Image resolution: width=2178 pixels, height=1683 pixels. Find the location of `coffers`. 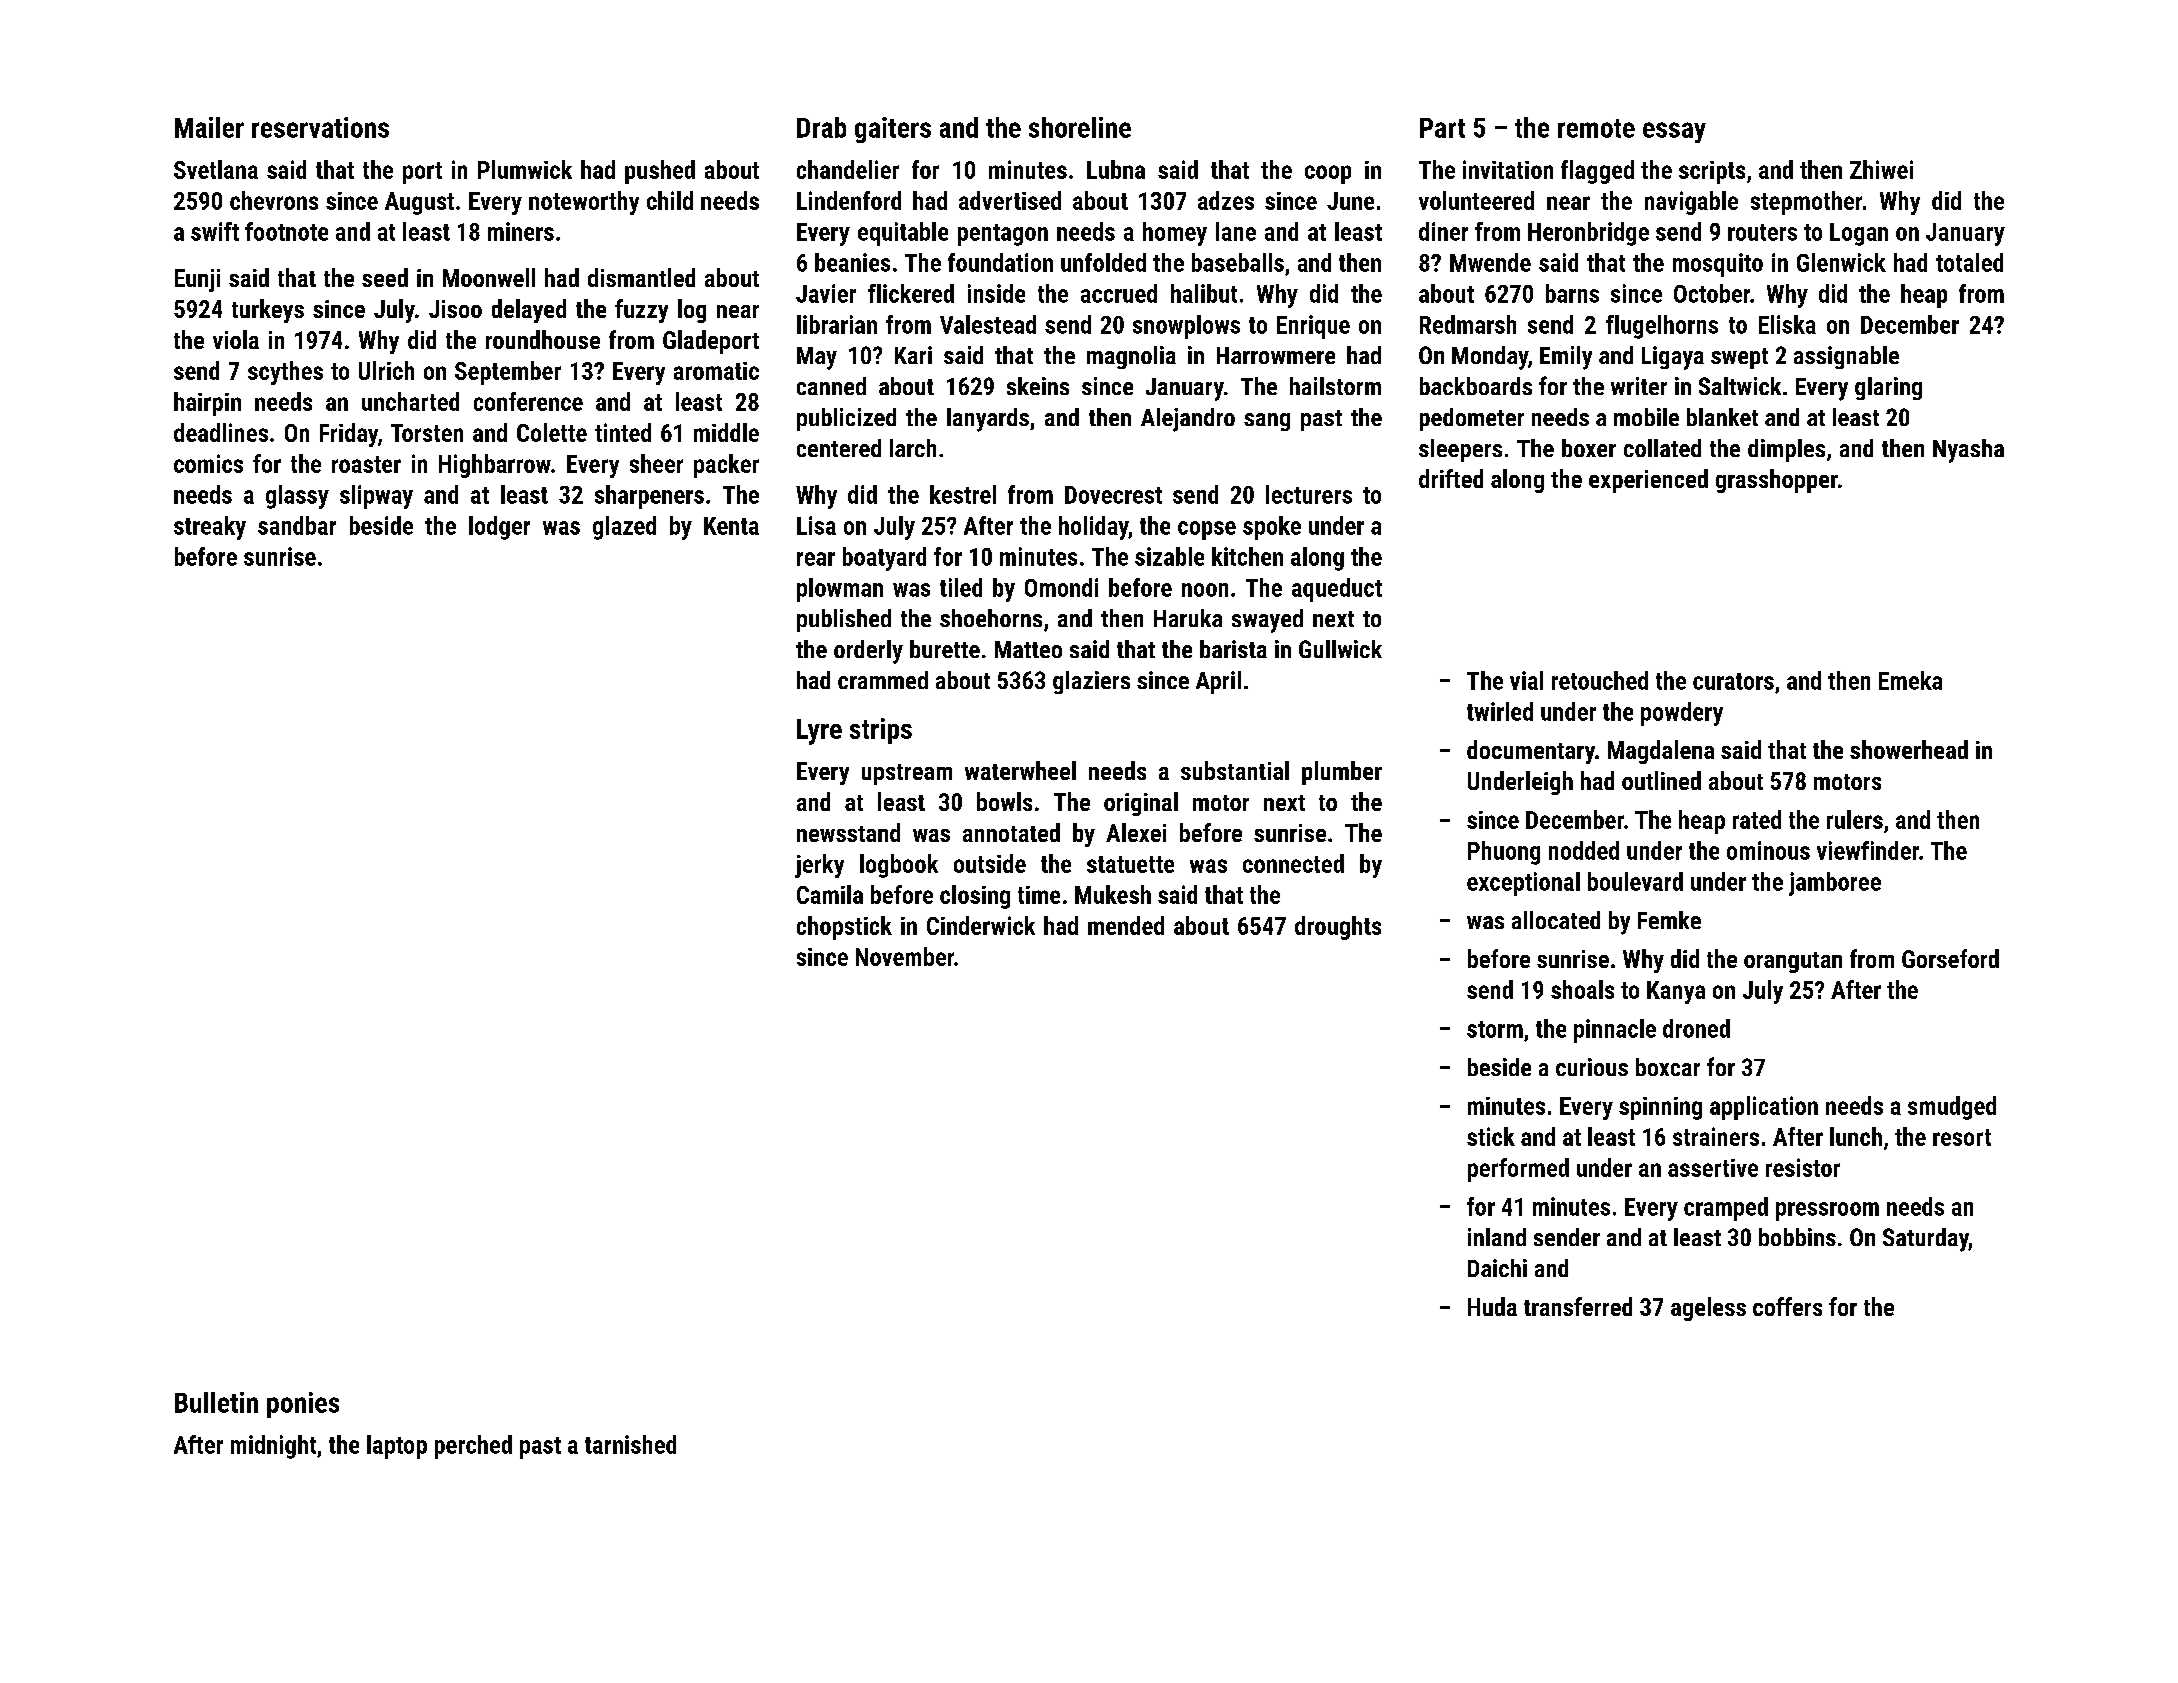

coffers is located at coordinates (1787, 1306).
